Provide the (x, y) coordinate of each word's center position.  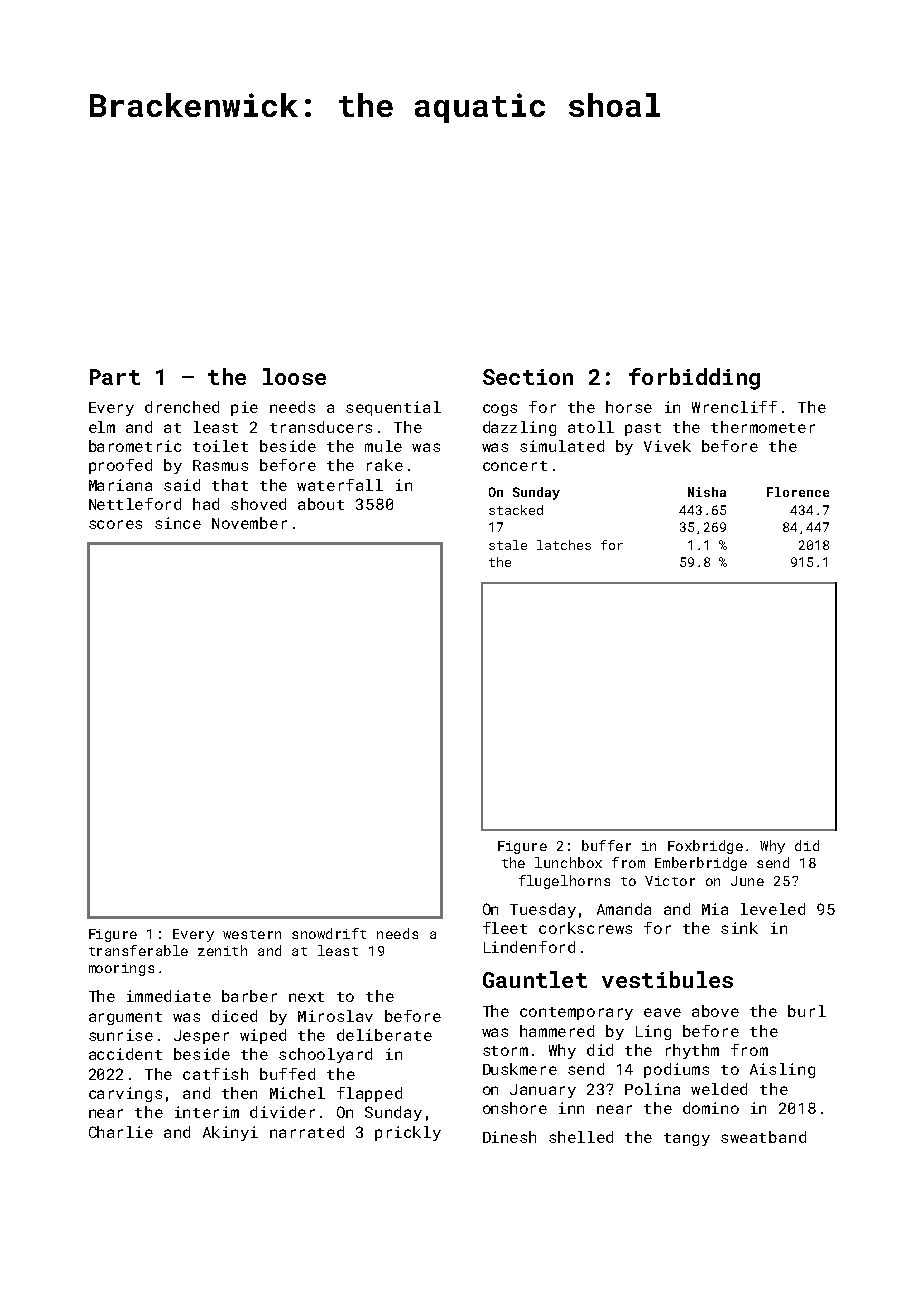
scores (115, 524)
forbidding (694, 379)
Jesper (201, 1037)
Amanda (624, 909)
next (306, 997)
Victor (670, 881)
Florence (798, 492)
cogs (500, 410)
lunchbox (568, 862)
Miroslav (335, 1016)
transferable (138, 950)
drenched (182, 407)
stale (508, 545)
